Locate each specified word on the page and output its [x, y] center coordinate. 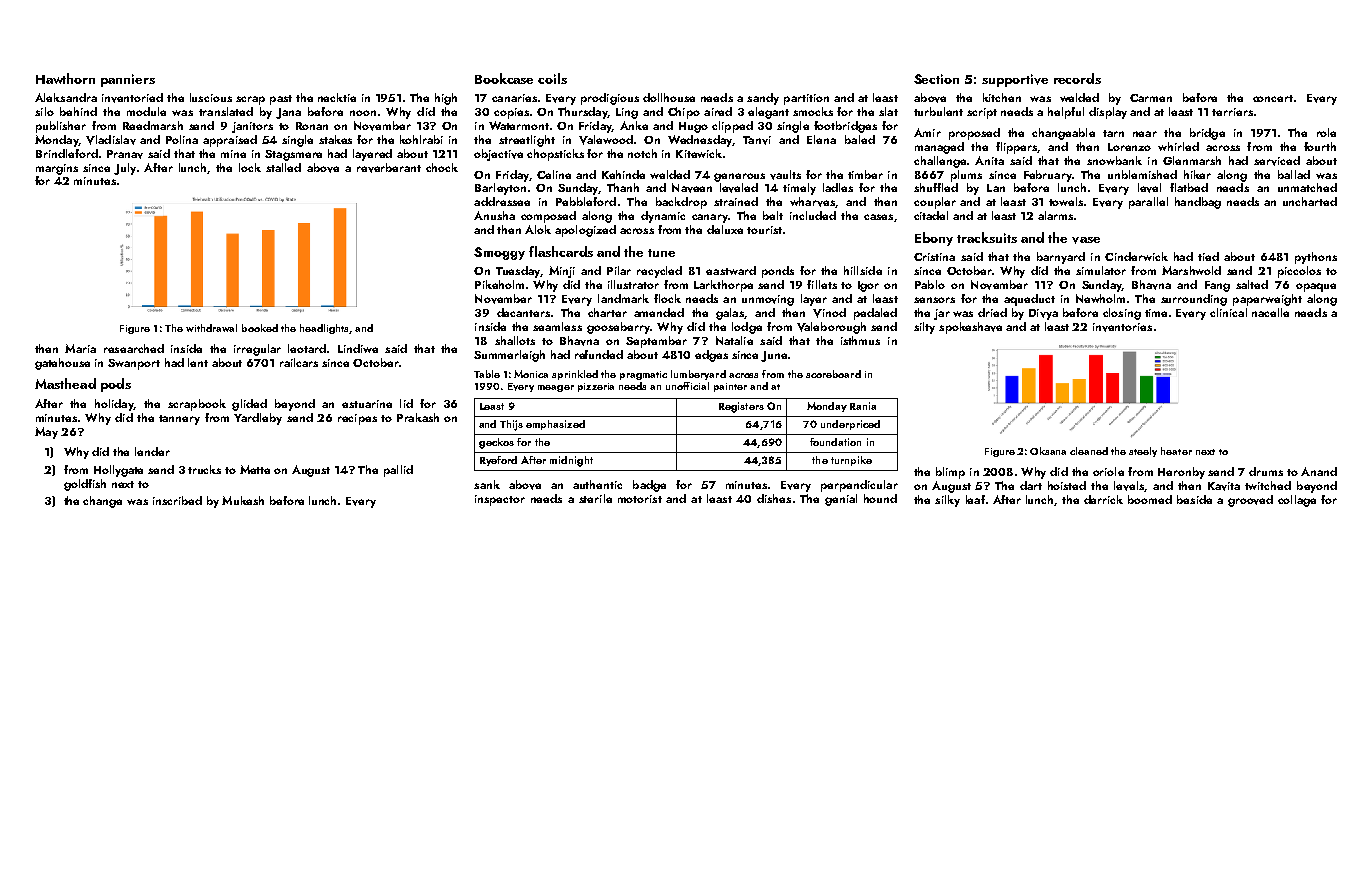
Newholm [1100, 298]
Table [487, 374]
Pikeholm [499, 284]
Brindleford [67, 153]
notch [642, 153]
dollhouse [669, 97]
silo [44, 111]
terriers [1232, 112]
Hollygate [118, 471]
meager [556, 388]
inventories [1122, 327]
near [1145, 134]
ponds [778, 272]
